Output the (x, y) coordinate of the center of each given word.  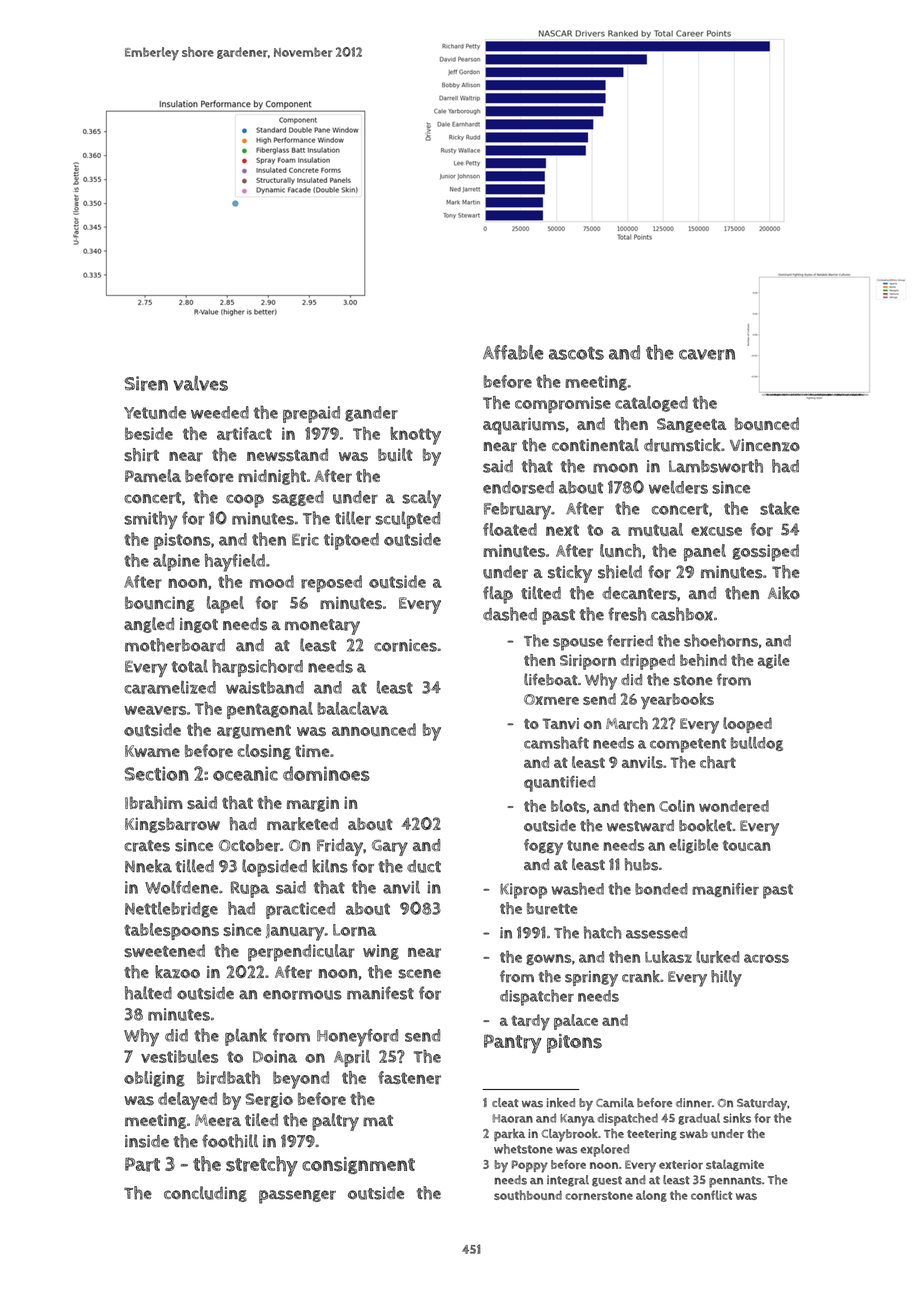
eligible (693, 846)
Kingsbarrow (172, 825)
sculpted (407, 520)
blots (568, 806)
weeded (220, 412)
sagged (298, 498)
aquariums (524, 426)
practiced (300, 910)
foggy (543, 847)
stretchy (262, 1166)
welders (678, 487)
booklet (705, 825)
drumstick (682, 445)
